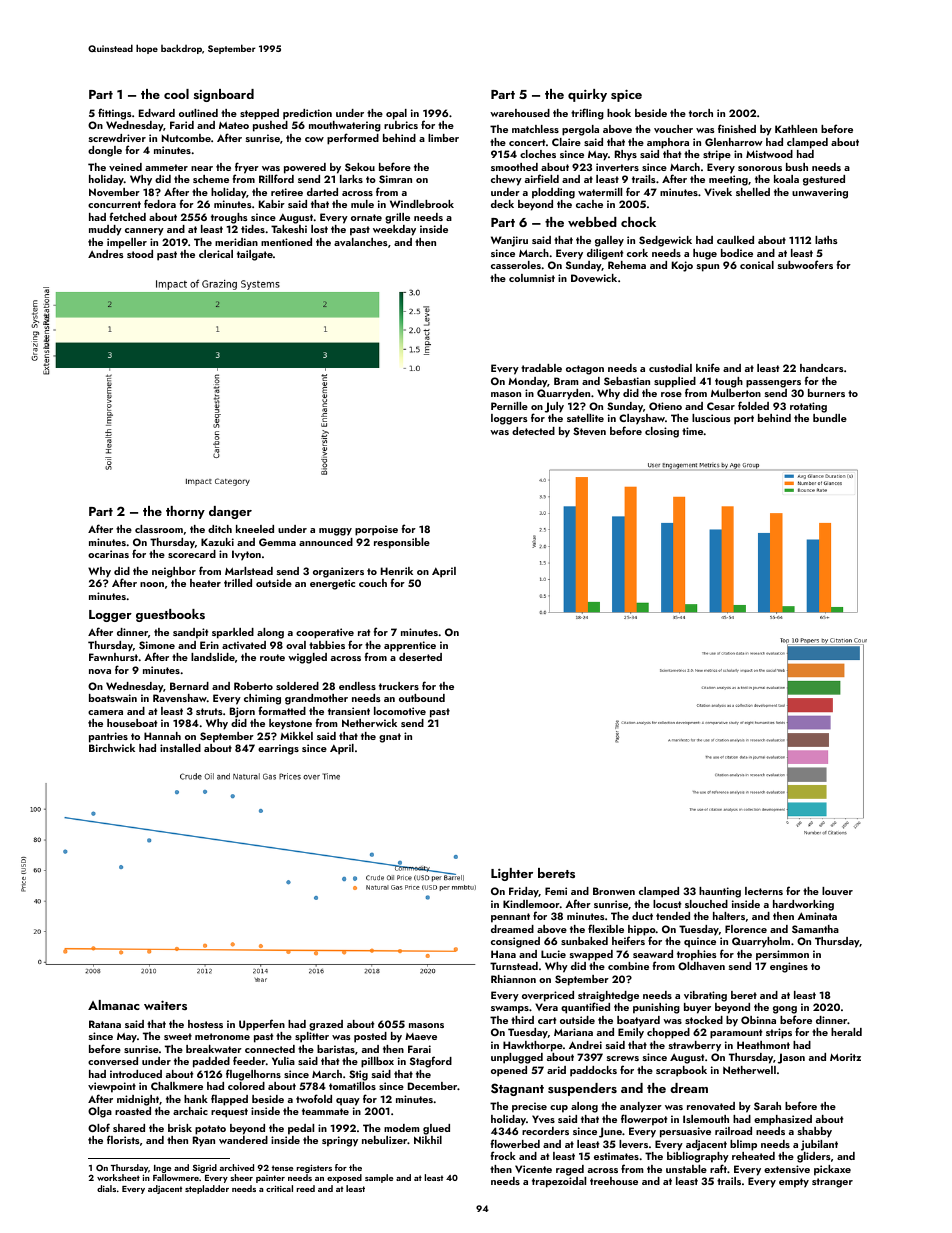 This document has width=952, height=1233. What do you see at coordinates (753, 1156) in the document?
I see `reheated` at bounding box center [753, 1156].
